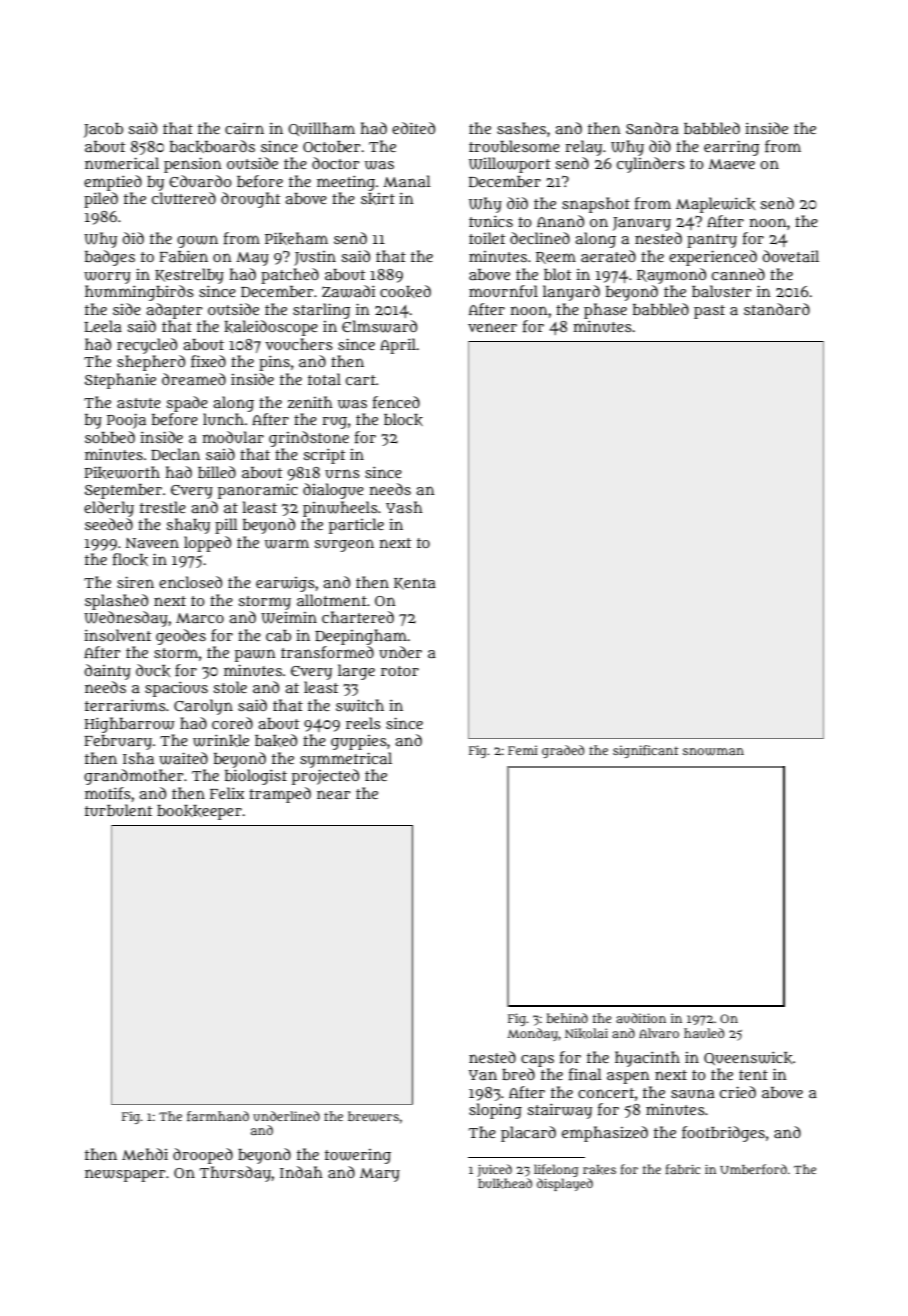  Describe the element at coordinates (103, 130) in the document. I see `Jacob` at that location.
